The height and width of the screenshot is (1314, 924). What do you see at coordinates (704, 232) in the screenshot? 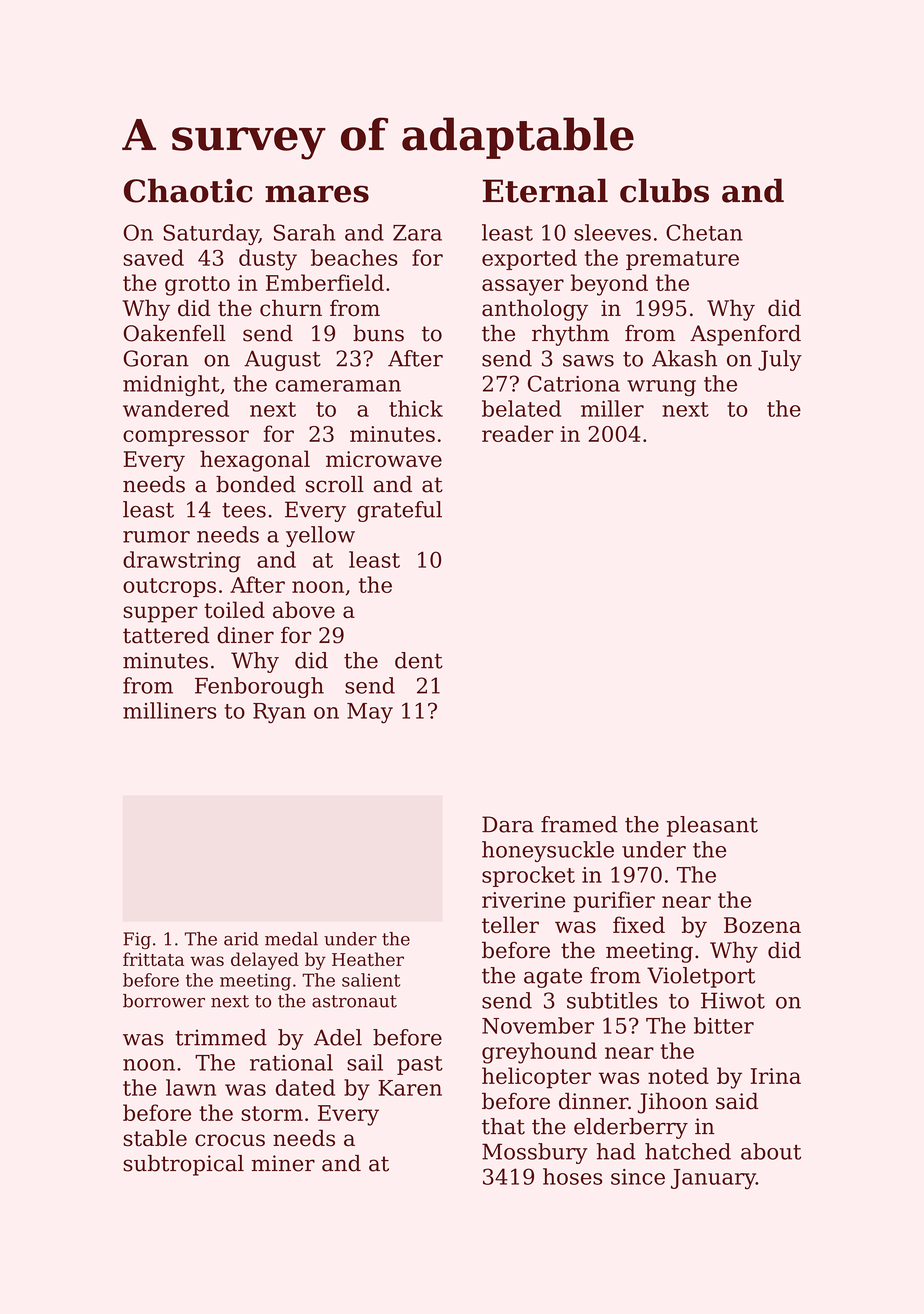
I see `Chetan` at bounding box center [704, 232].
